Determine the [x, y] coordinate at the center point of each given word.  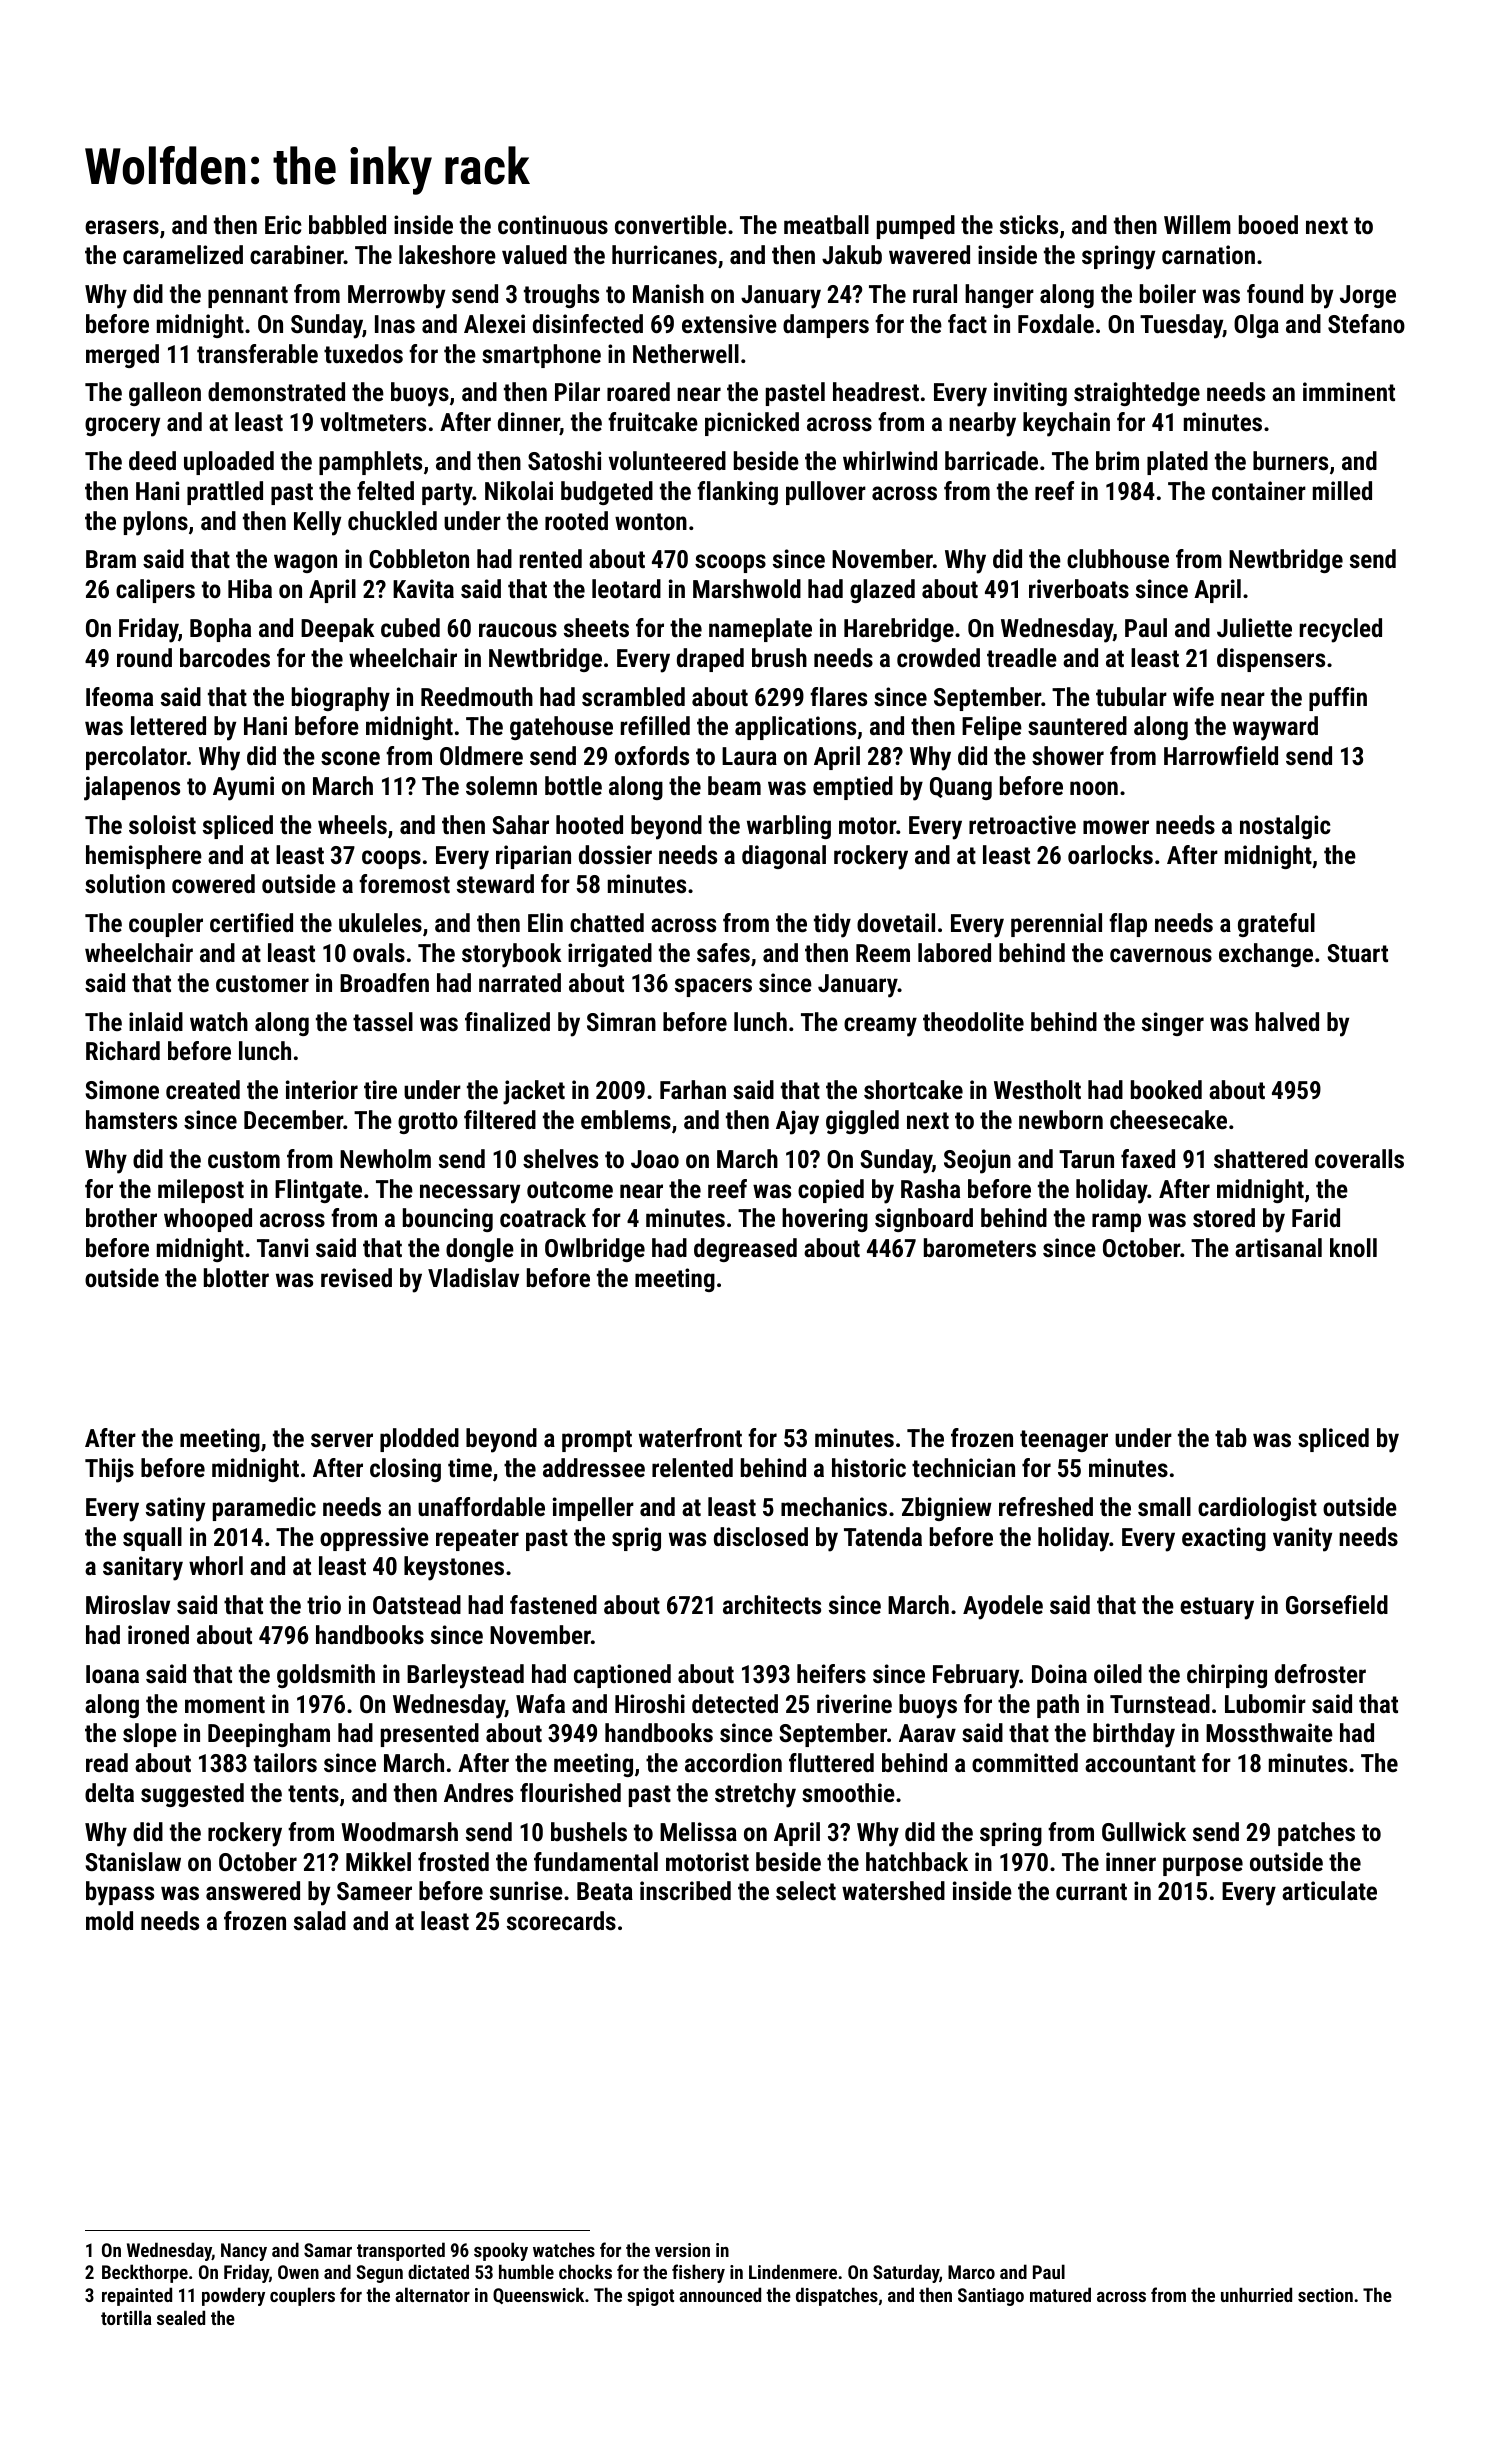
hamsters [131, 1119]
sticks [1029, 224]
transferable [257, 353]
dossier [615, 854]
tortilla [126, 2317]
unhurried [1256, 2294]
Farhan [693, 1089]
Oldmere [481, 755]
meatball [826, 224]
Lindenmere [793, 2271]
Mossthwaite [1269, 1732]
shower [1068, 755]
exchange [1266, 955]
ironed [158, 1634]
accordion [733, 1762]
